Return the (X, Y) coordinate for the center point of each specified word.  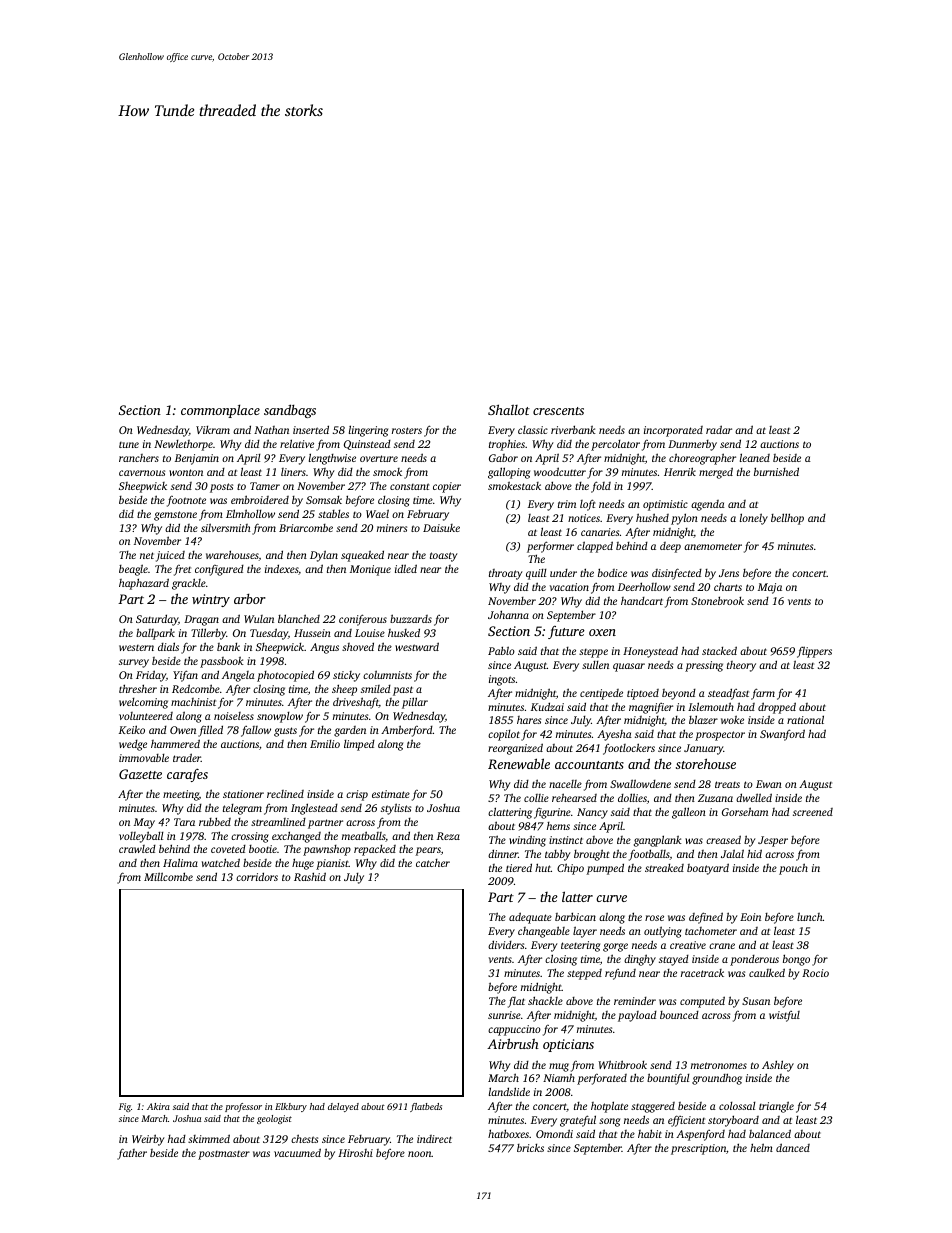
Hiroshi (355, 1153)
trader (187, 757)
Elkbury (291, 1107)
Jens (729, 573)
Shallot (509, 409)
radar (719, 429)
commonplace (220, 411)
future (566, 632)
